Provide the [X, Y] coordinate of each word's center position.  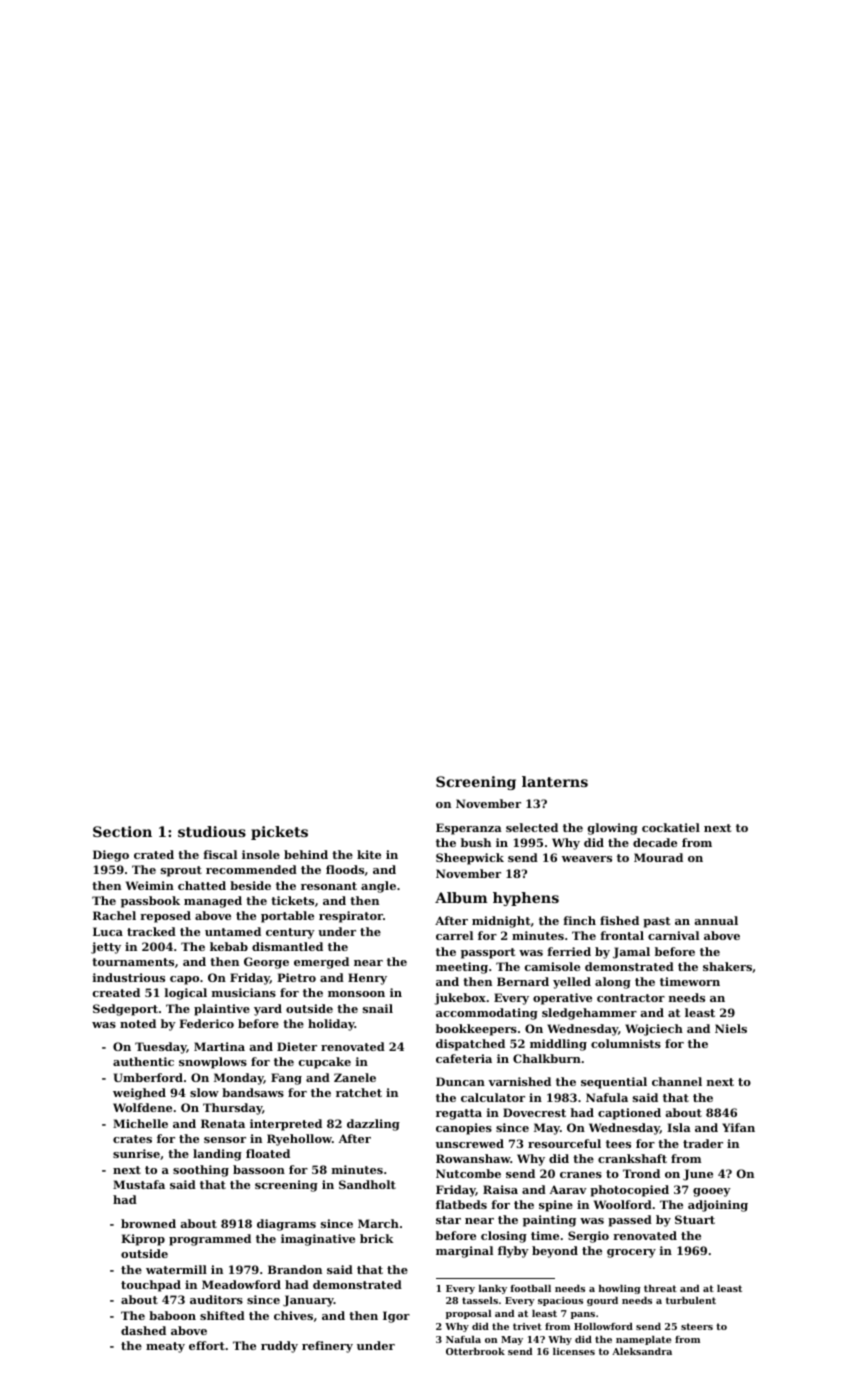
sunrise [136, 1153]
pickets [279, 833]
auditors [216, 1299]
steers [697, 1326]
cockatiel [671, 827]
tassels [480, 1300]
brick [377, 1238]
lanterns [555, 781]
